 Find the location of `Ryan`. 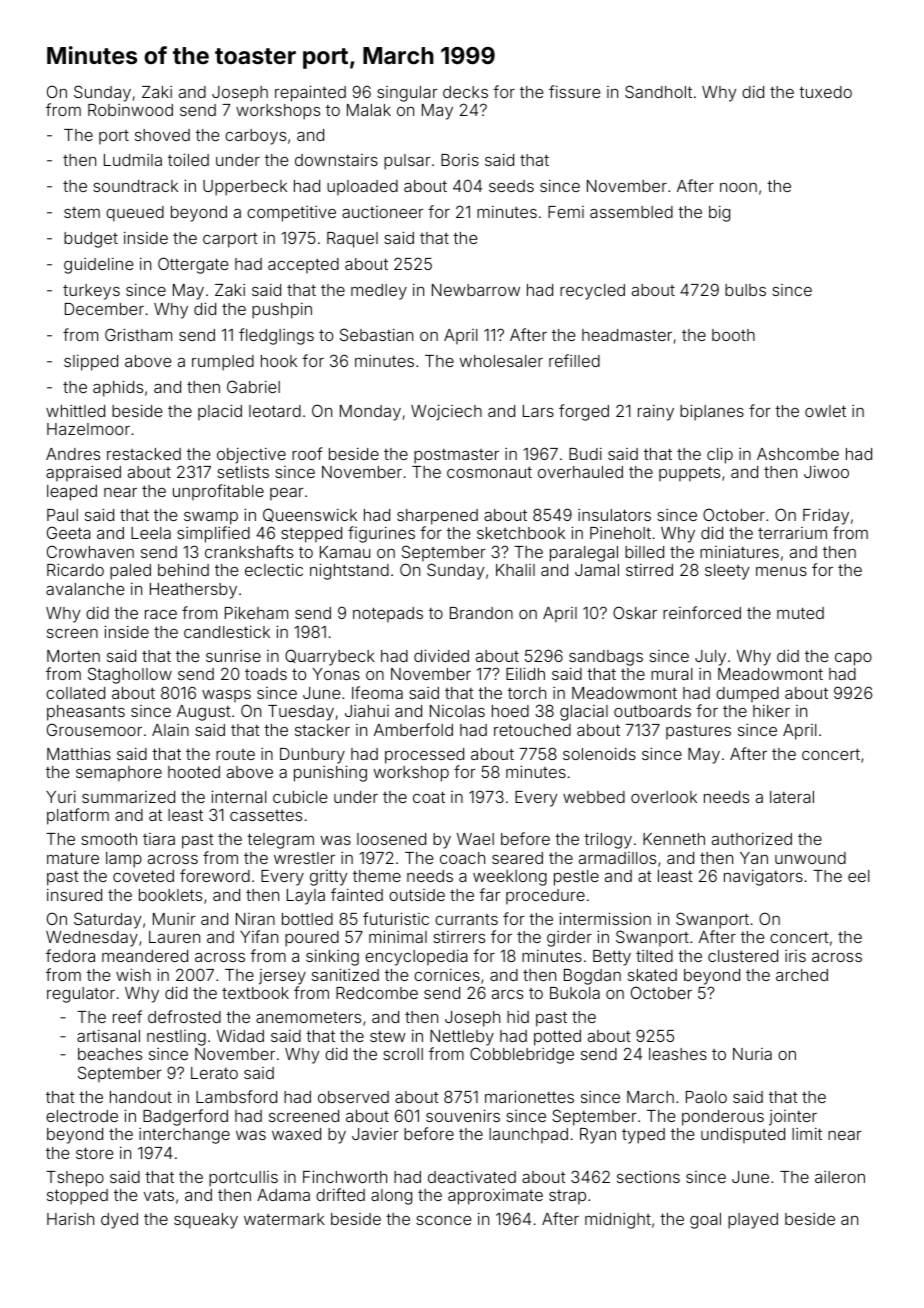

Ryan is located at coordinates (598, 1136).
